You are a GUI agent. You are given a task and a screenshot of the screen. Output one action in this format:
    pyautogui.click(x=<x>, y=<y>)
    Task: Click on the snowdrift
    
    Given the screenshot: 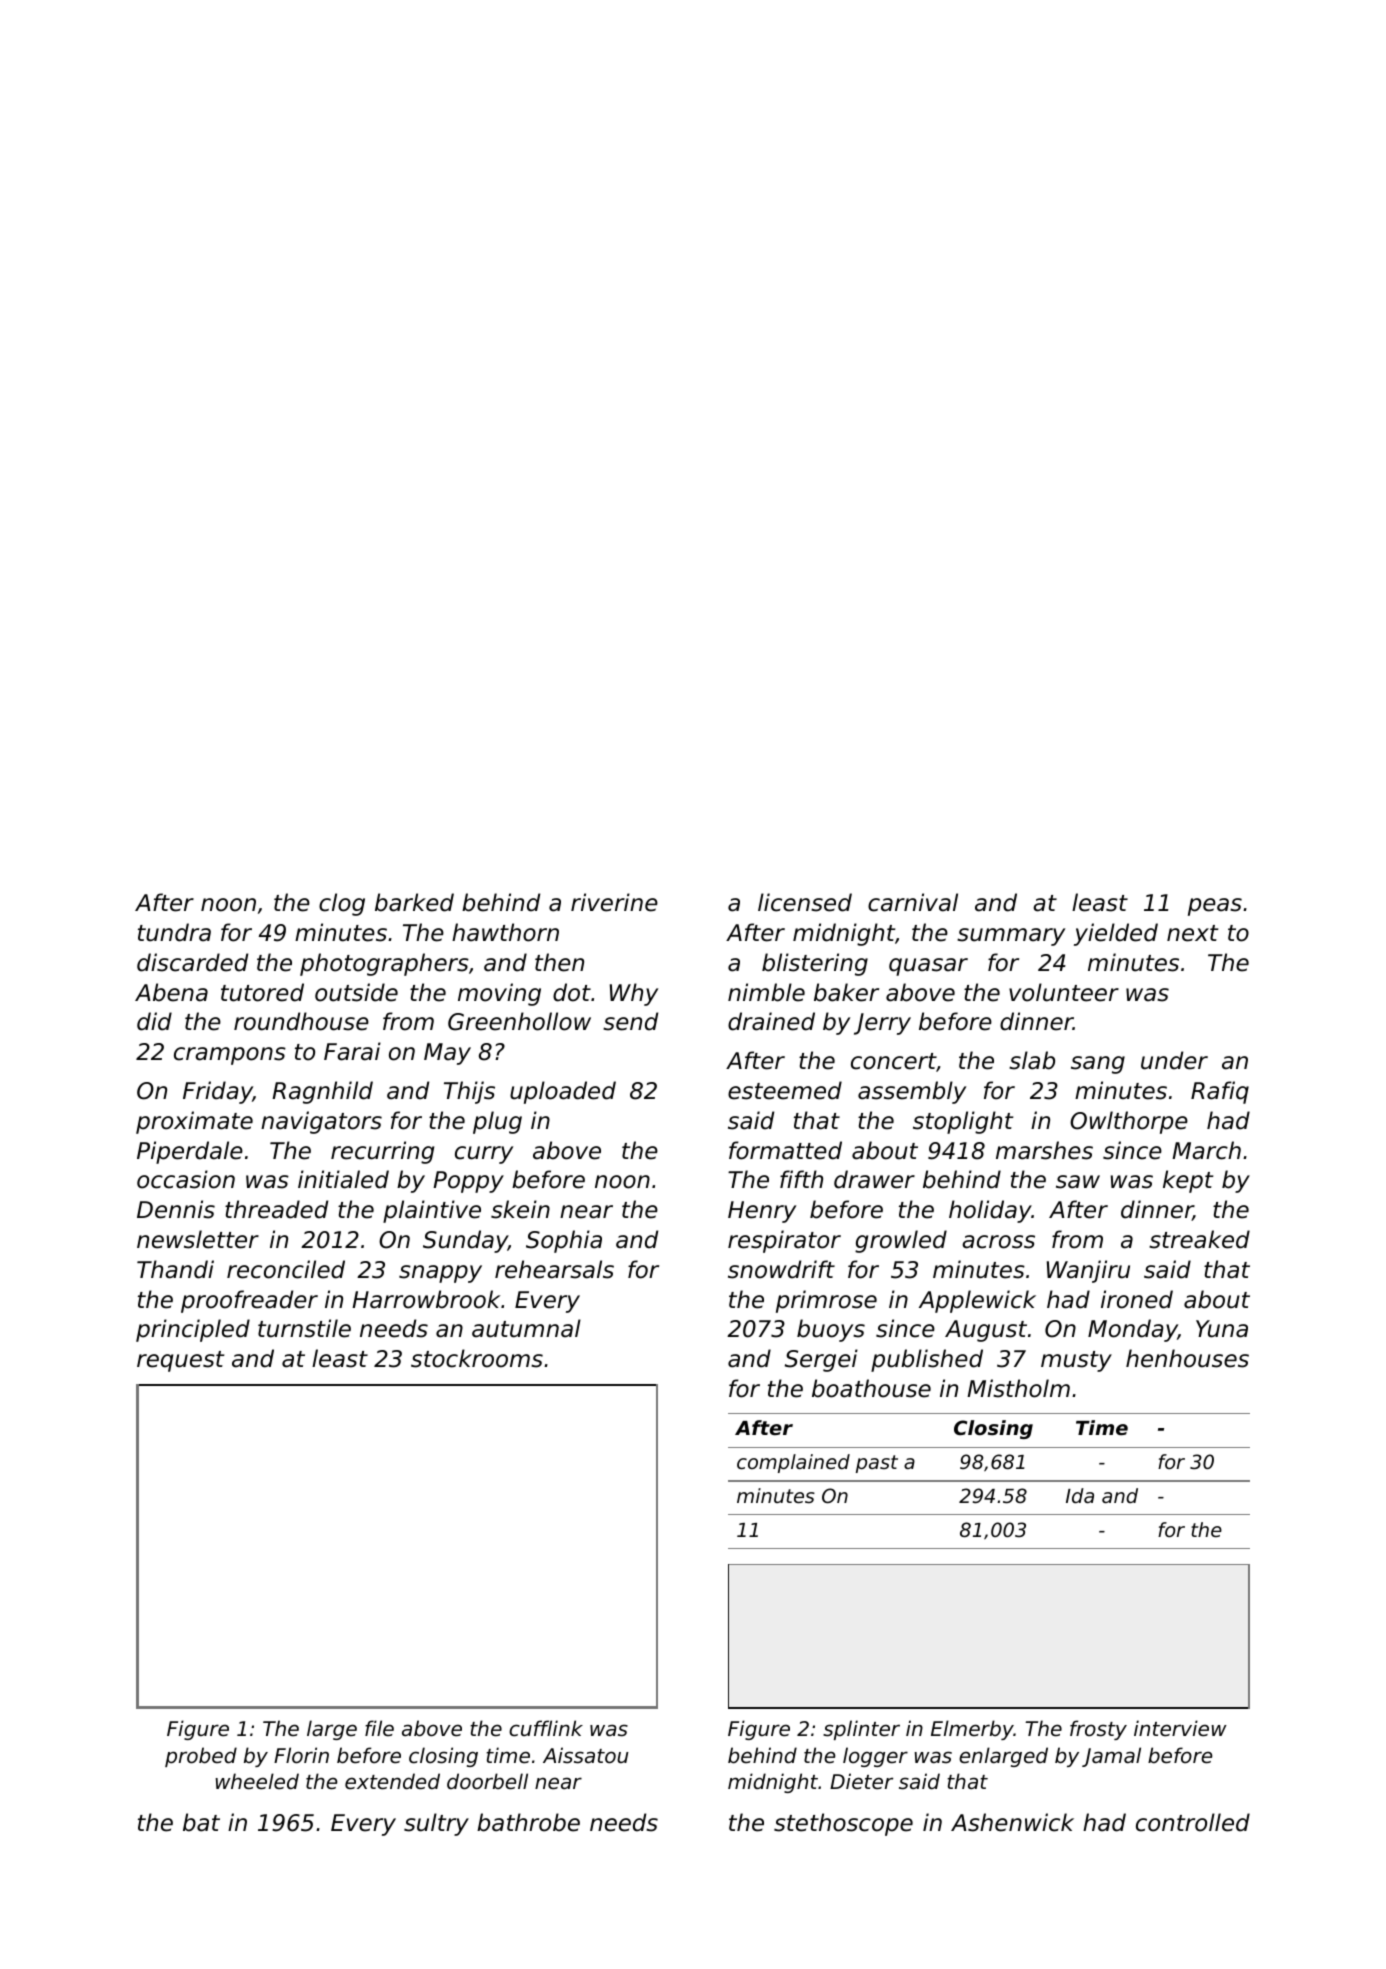 What is the action you would take?
    pyautogui.click(x=781, y=1269)
